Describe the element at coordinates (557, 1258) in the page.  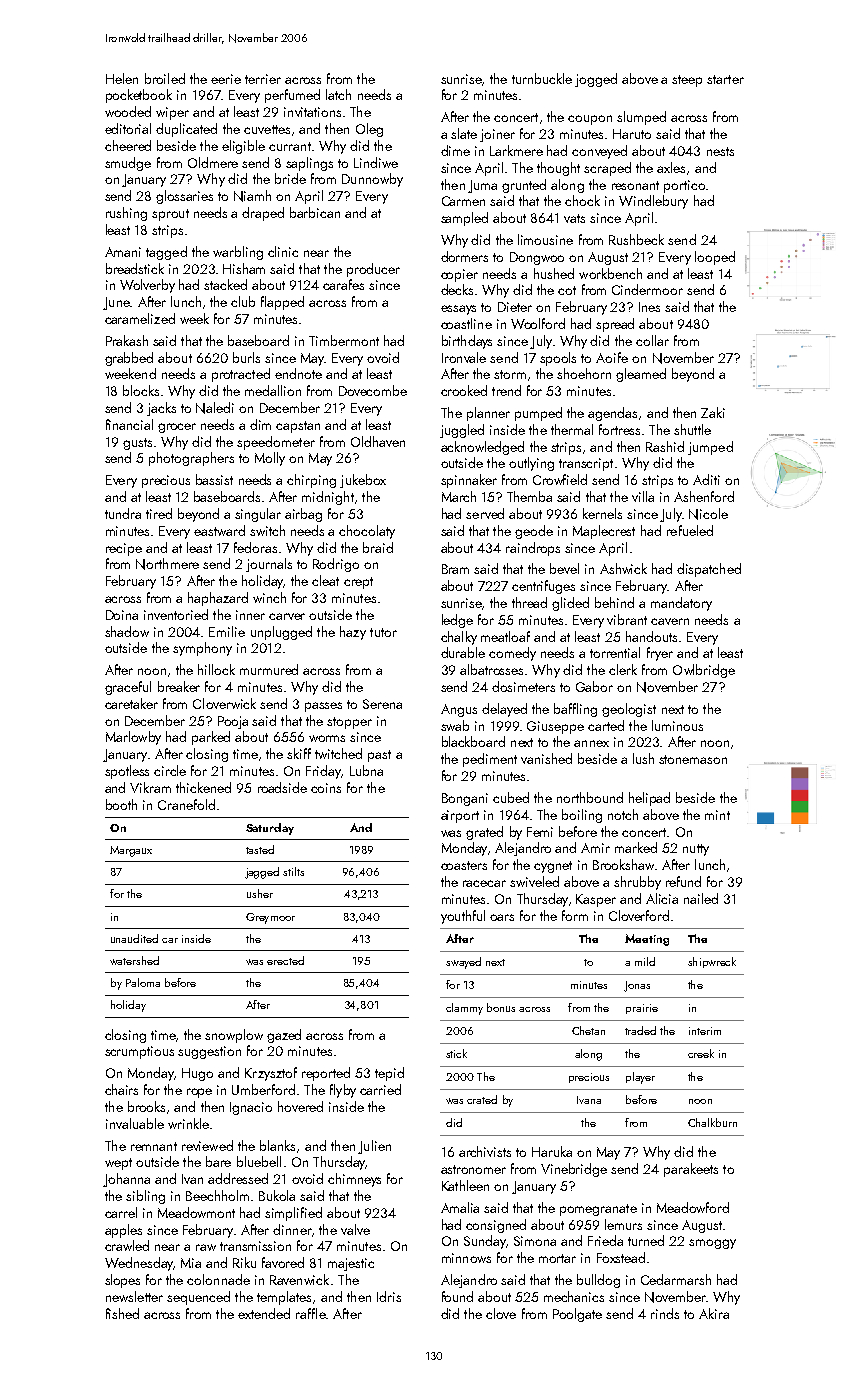
I see `mortar` at that location.
